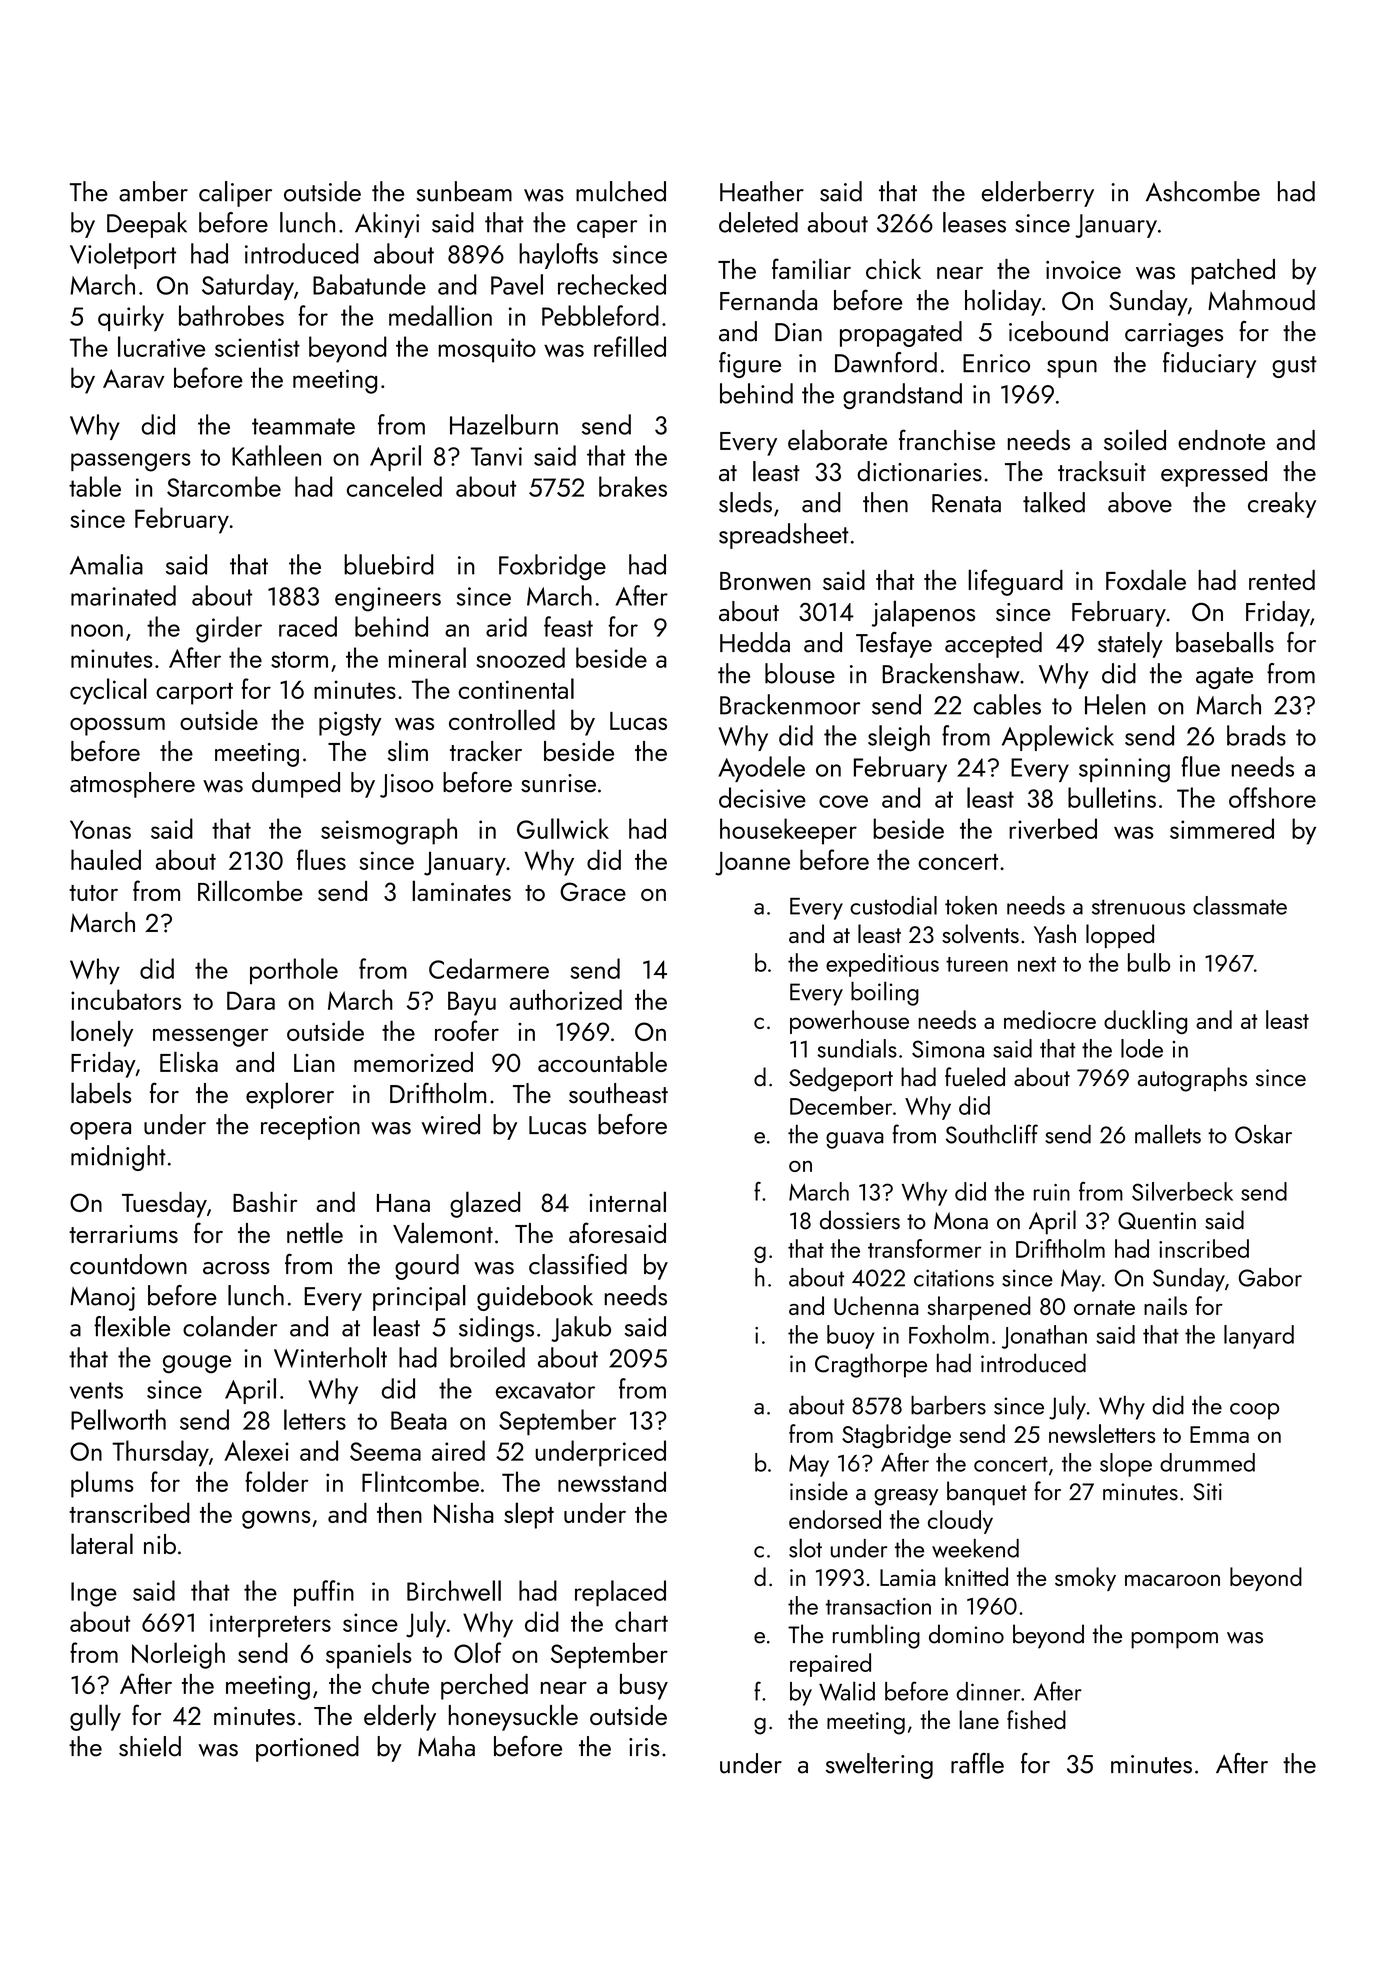 The image size is (1386, 1969). Describe the element at coordinates (270, 1625) in the document. I see `interpreters` at that location.
